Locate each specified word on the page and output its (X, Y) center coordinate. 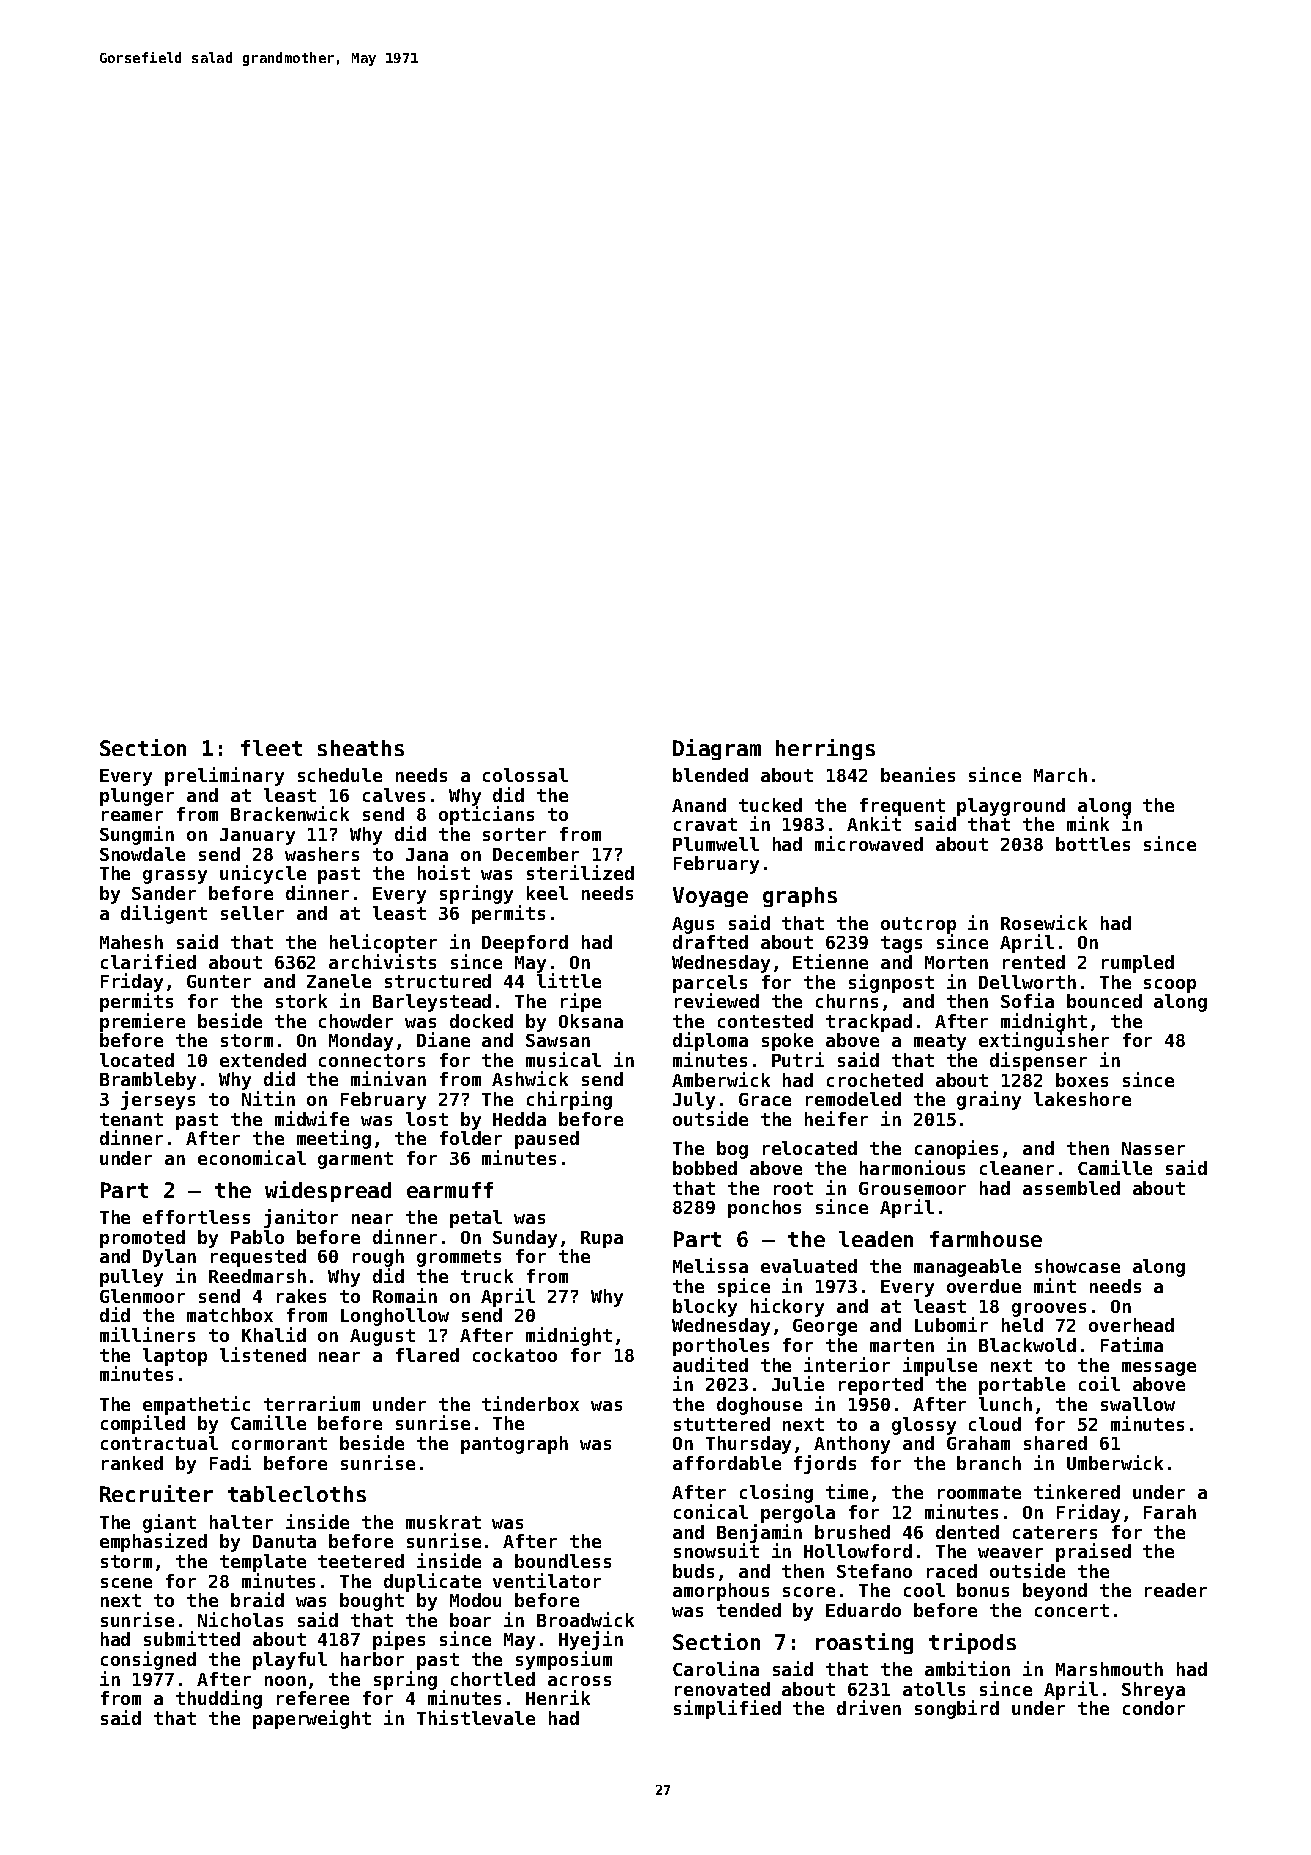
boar (470, 1620)
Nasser (1153, 1148)
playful (290, 1661)
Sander (164, 893)
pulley (131, 1278)
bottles (1093, 844)
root (793, 1188)
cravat (705, 824)
